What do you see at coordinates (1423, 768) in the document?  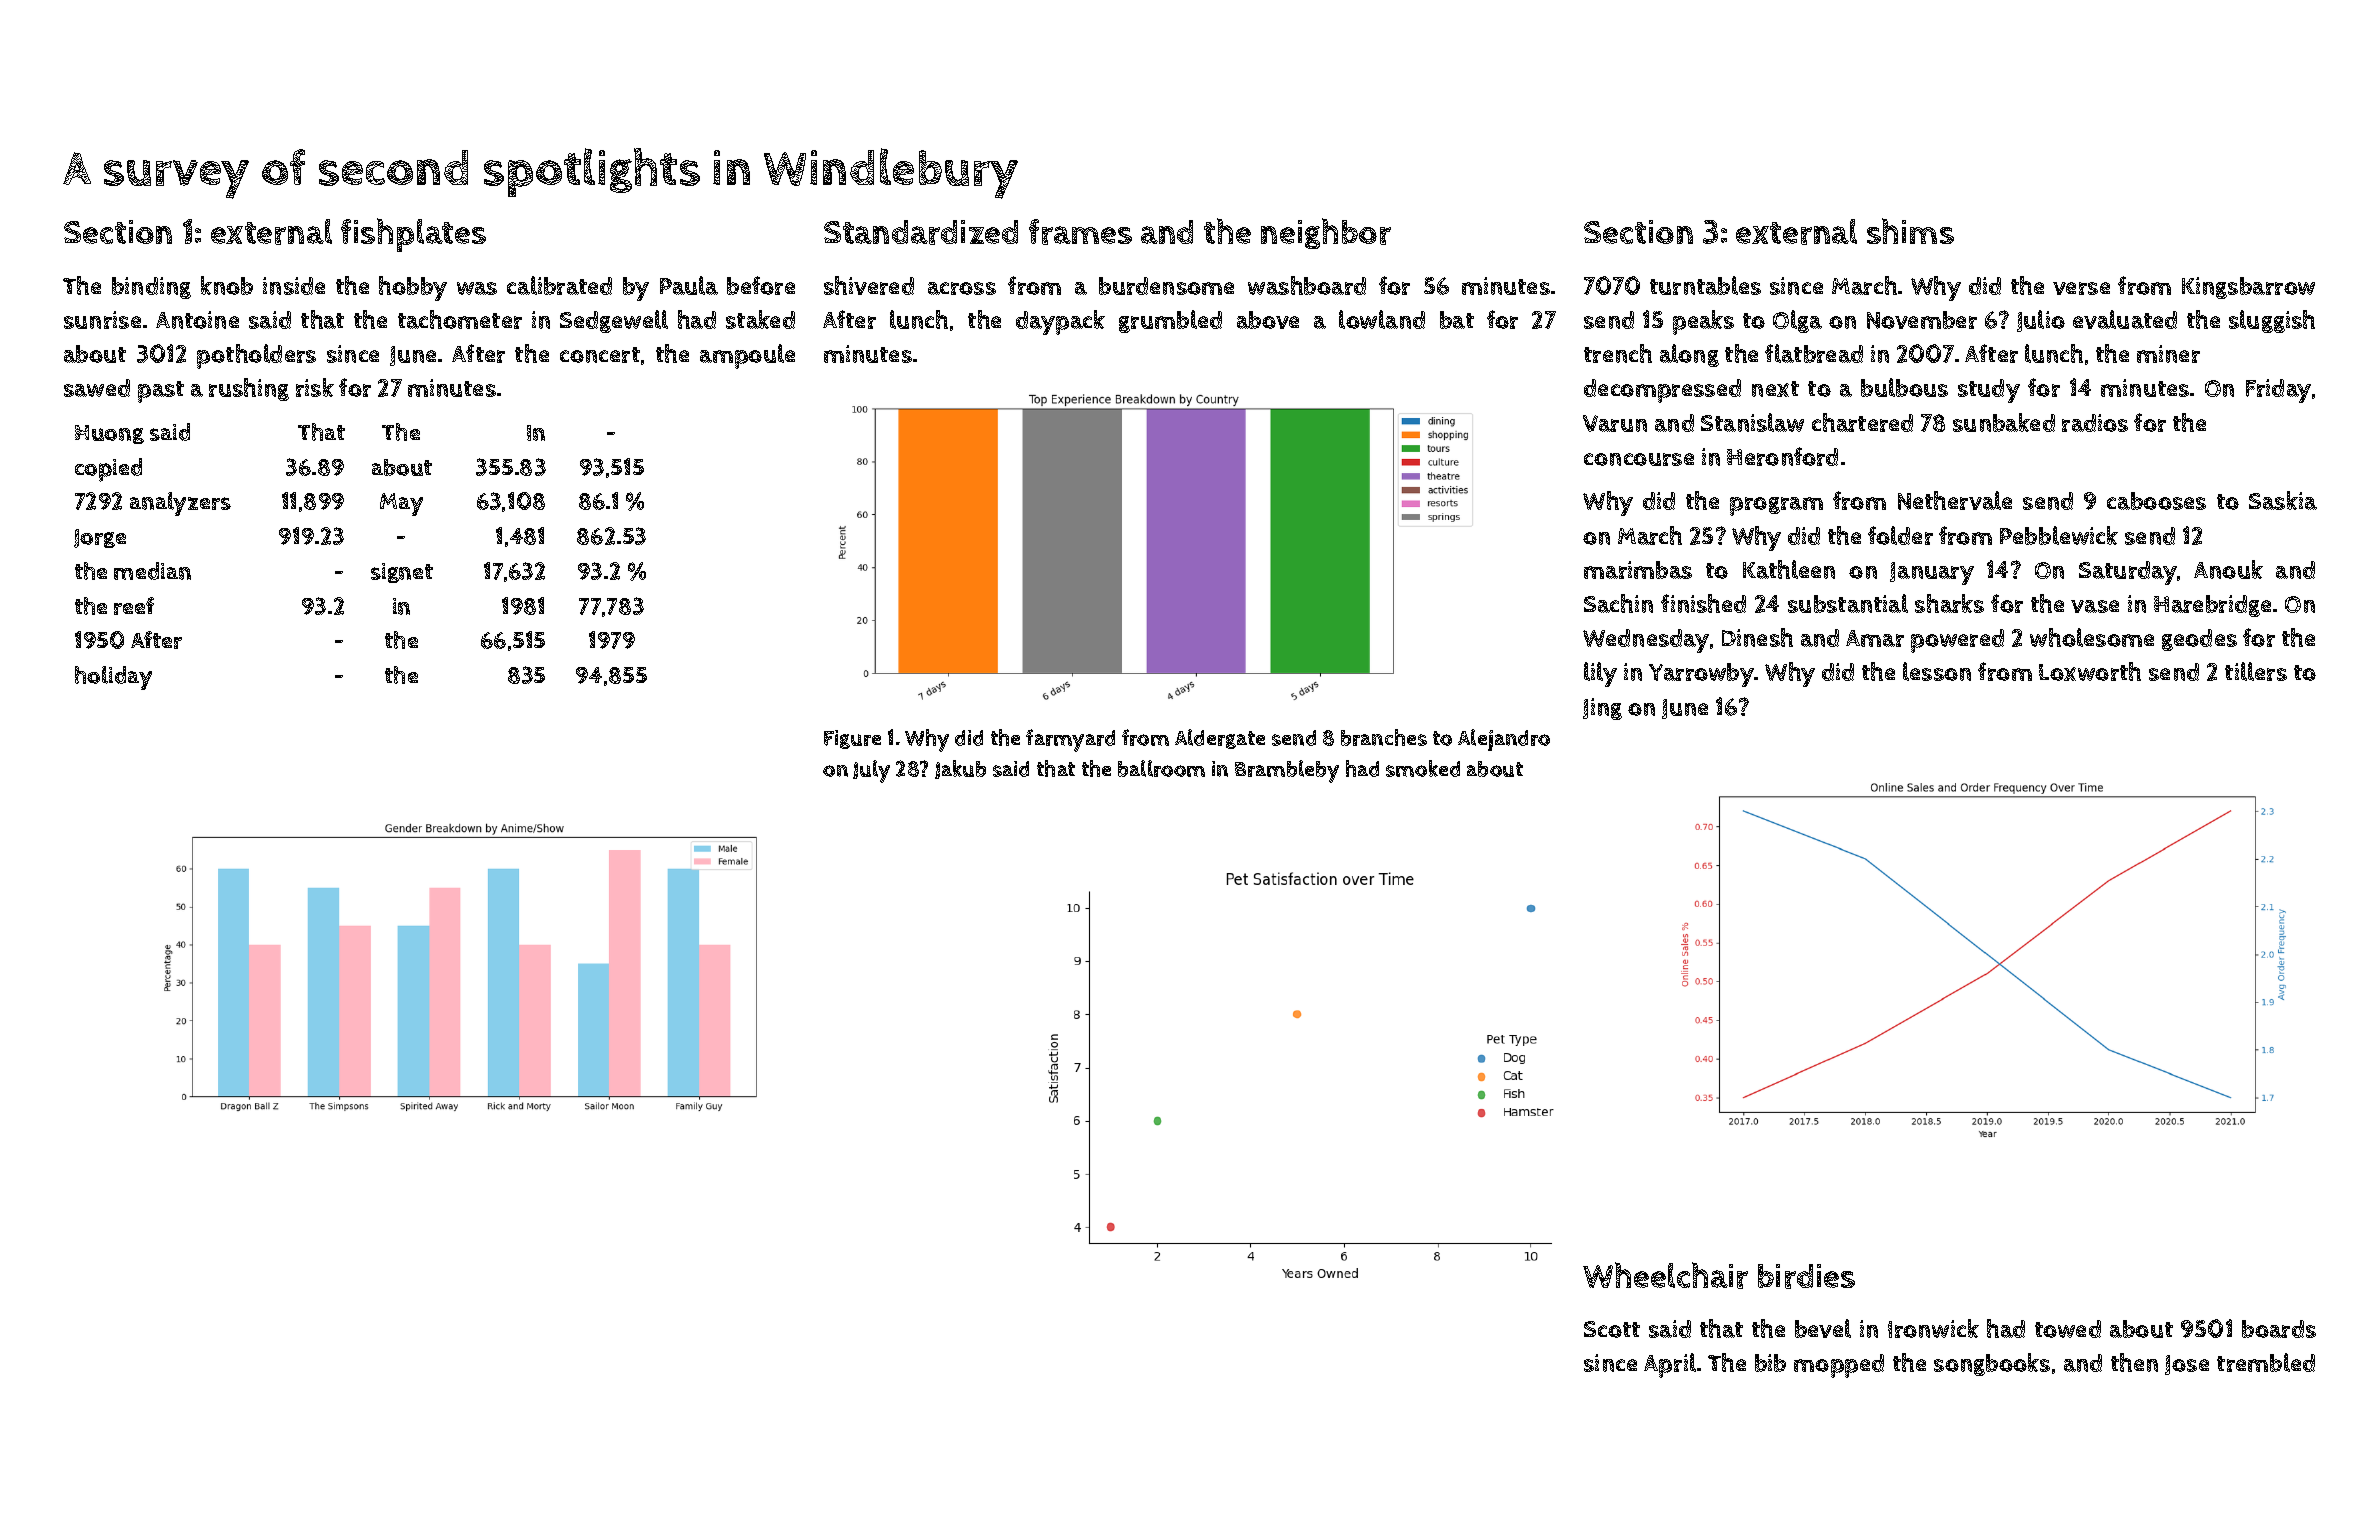 I see `smoked` at bounding box center [1423, 768].
